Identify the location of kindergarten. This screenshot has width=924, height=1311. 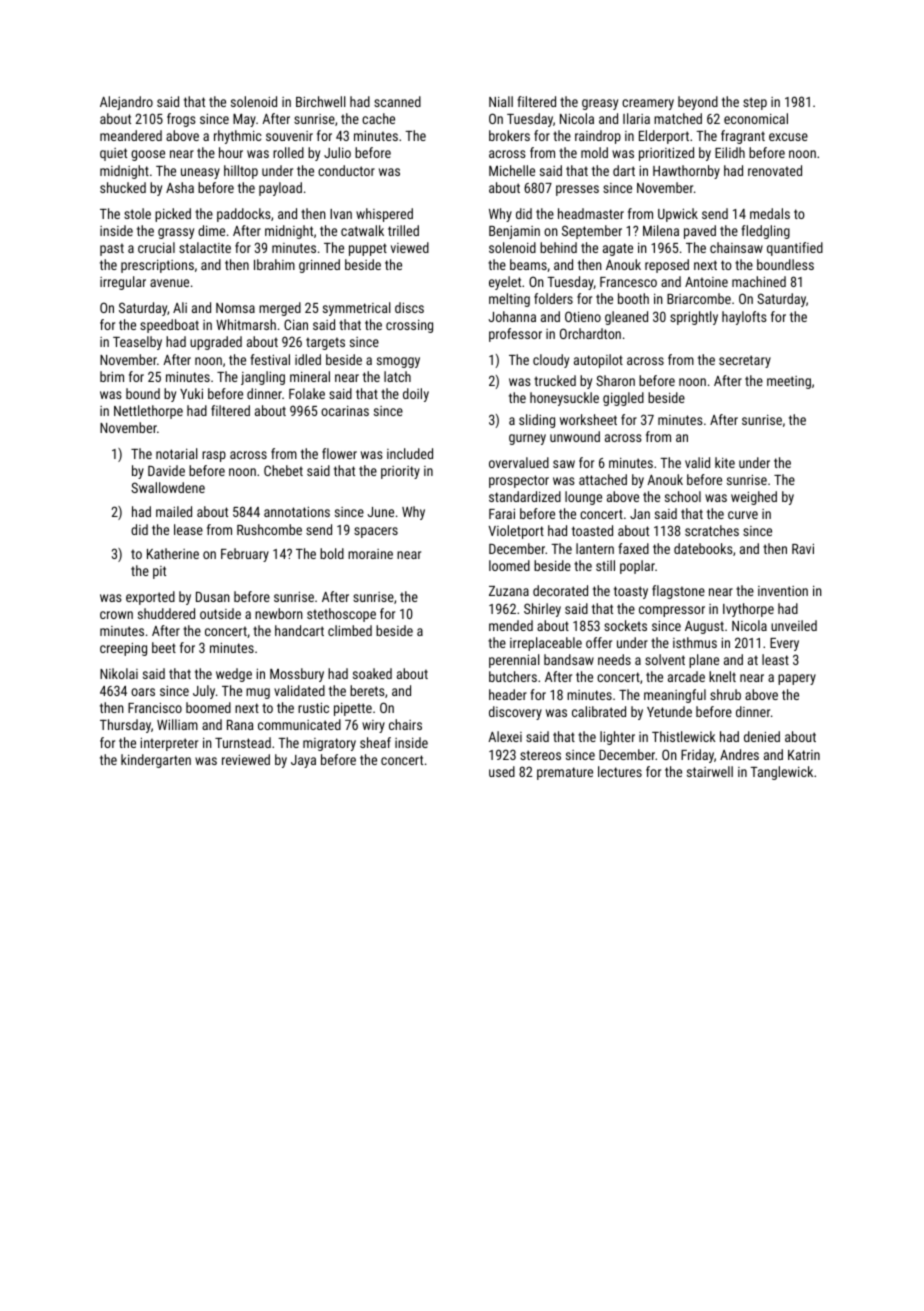
(156, 761).
